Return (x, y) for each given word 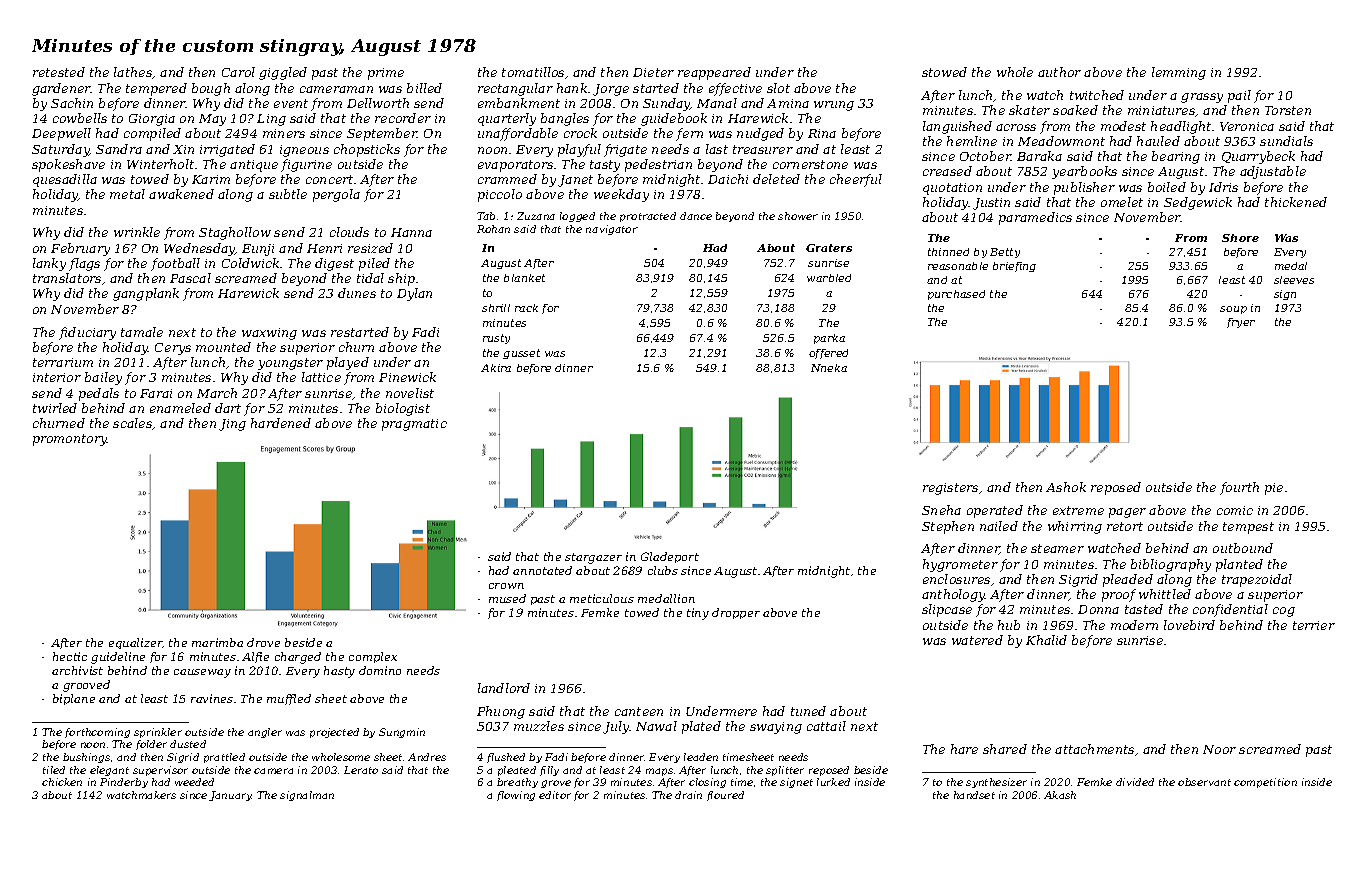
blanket (524, 278)
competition (1265, 783)
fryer (1241, 323)
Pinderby (124, 783)
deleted (776, 179)
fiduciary (87, 333)
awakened (181, 194)
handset (974, 795)
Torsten (1288, 110)
